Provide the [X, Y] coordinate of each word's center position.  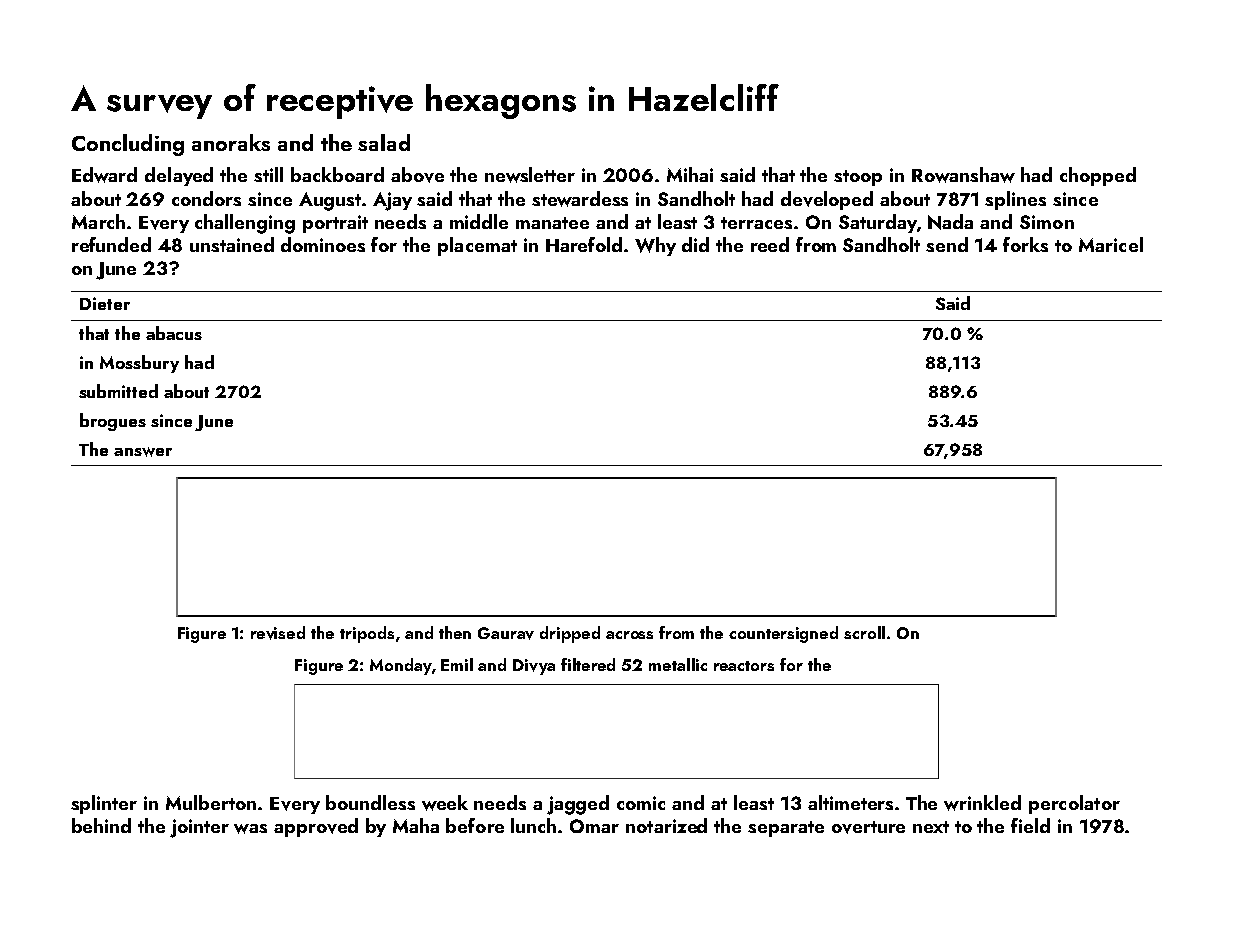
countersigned [783, 634]
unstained [232, 244]
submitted [118, 391]
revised [278, 633]
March [98, 221]
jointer [199, 828]
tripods [367, 634]
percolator [1074, 804]
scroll [864, 632]
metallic [678, 664]
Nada [950, 222]
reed [770, 244]
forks [1025, 244]
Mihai [690, 174]
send [947, 244]
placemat [477, 246]
